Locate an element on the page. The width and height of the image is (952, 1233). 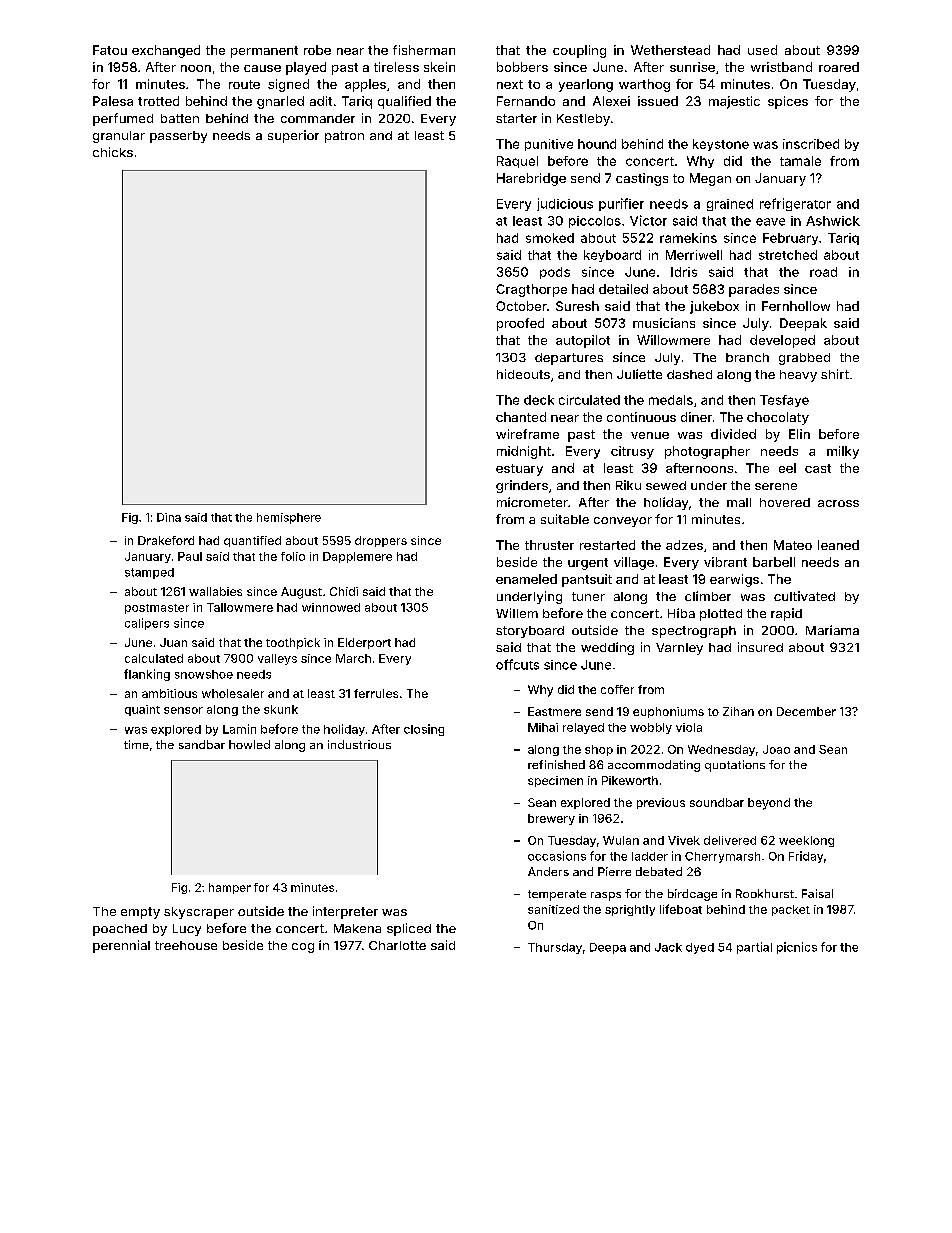
hamper is located at coordinates (230, 888).
